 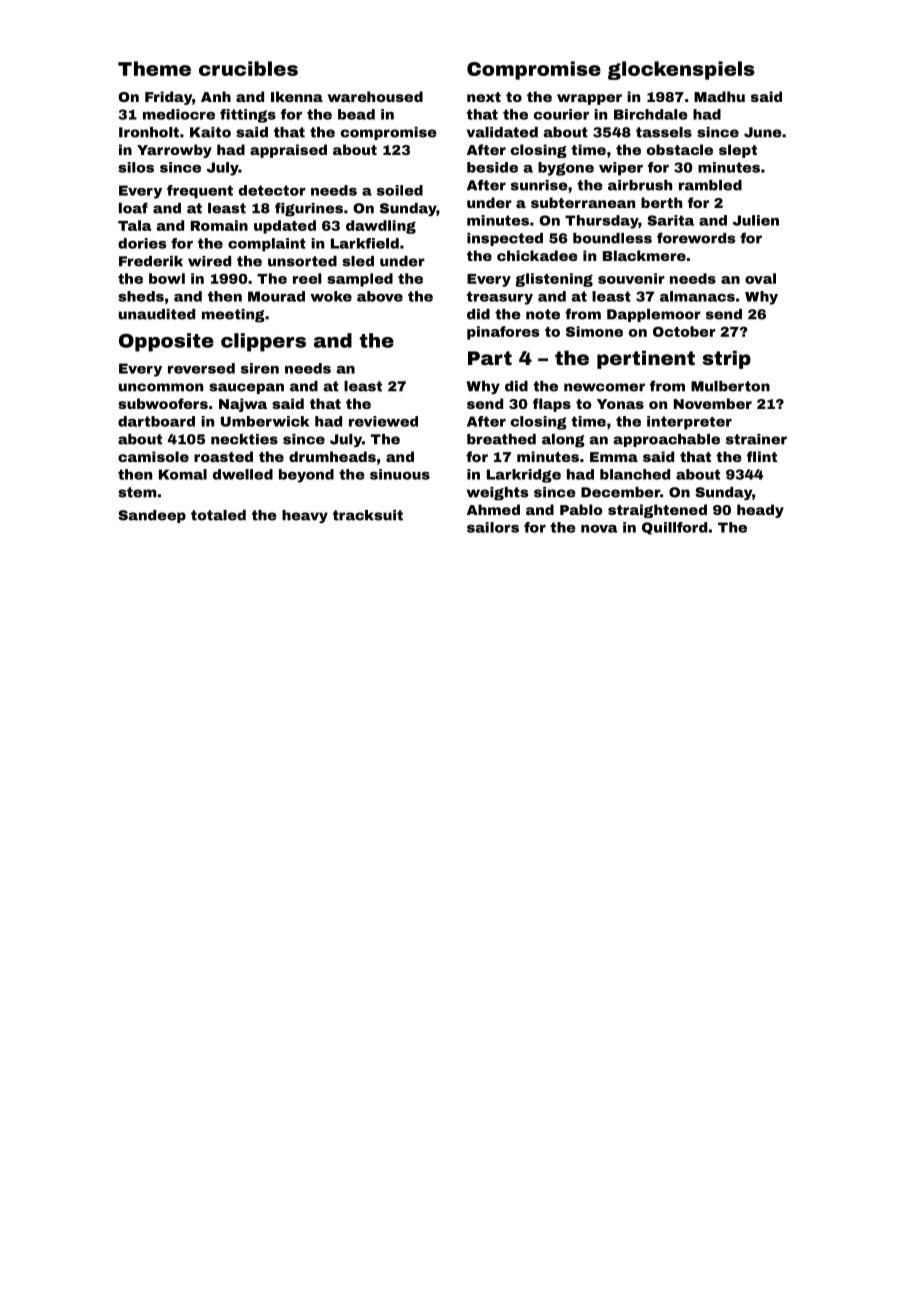 I want to click on tassels, so click(x=664, y=132).
